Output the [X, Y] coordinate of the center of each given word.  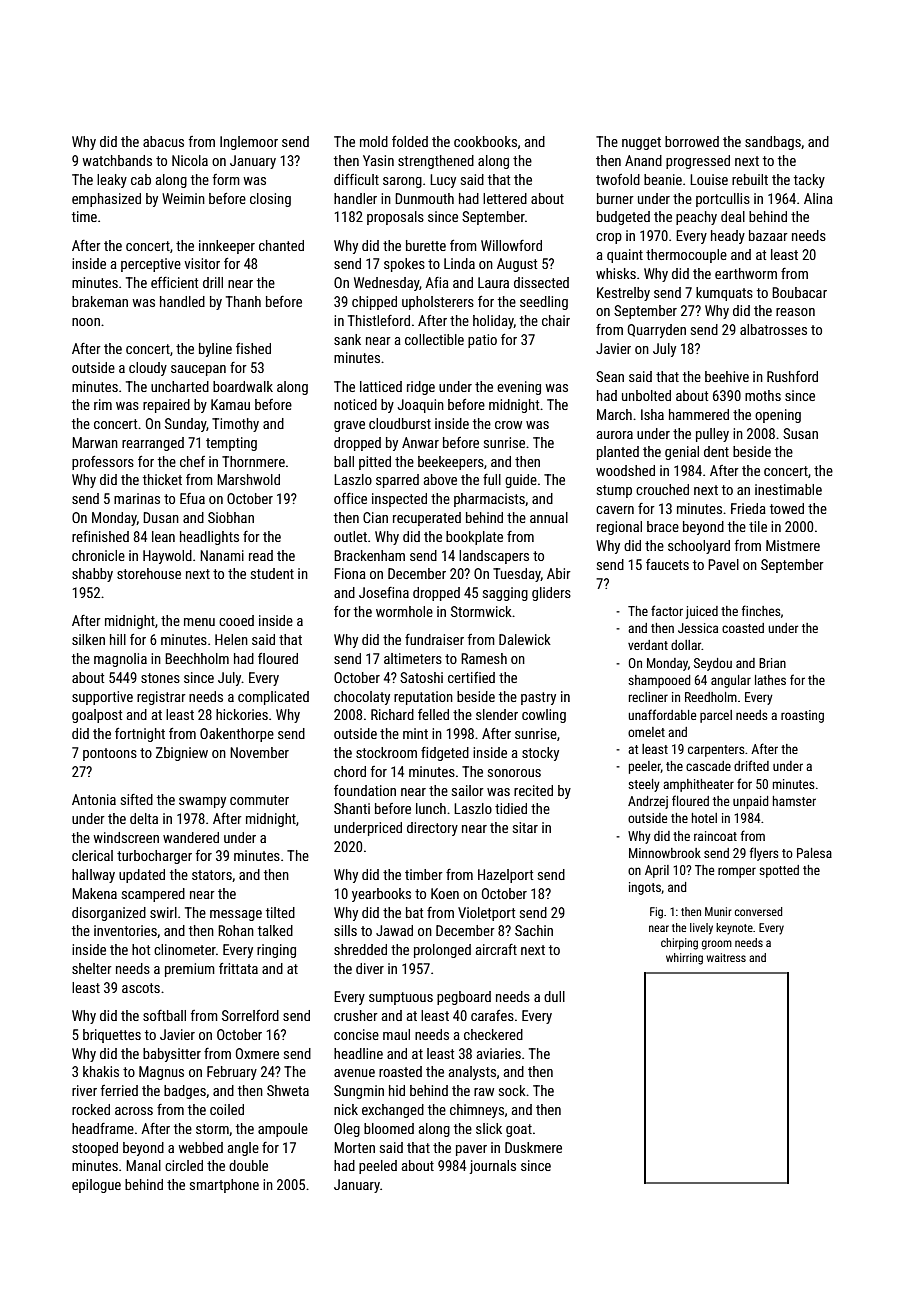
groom [717, 945]
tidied [511, 808]
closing [270, 200]
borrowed [692, 141]
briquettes [112, 1036]
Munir [718, 911]
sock [512, 1090]
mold [374, 141]
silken [88, 639]
